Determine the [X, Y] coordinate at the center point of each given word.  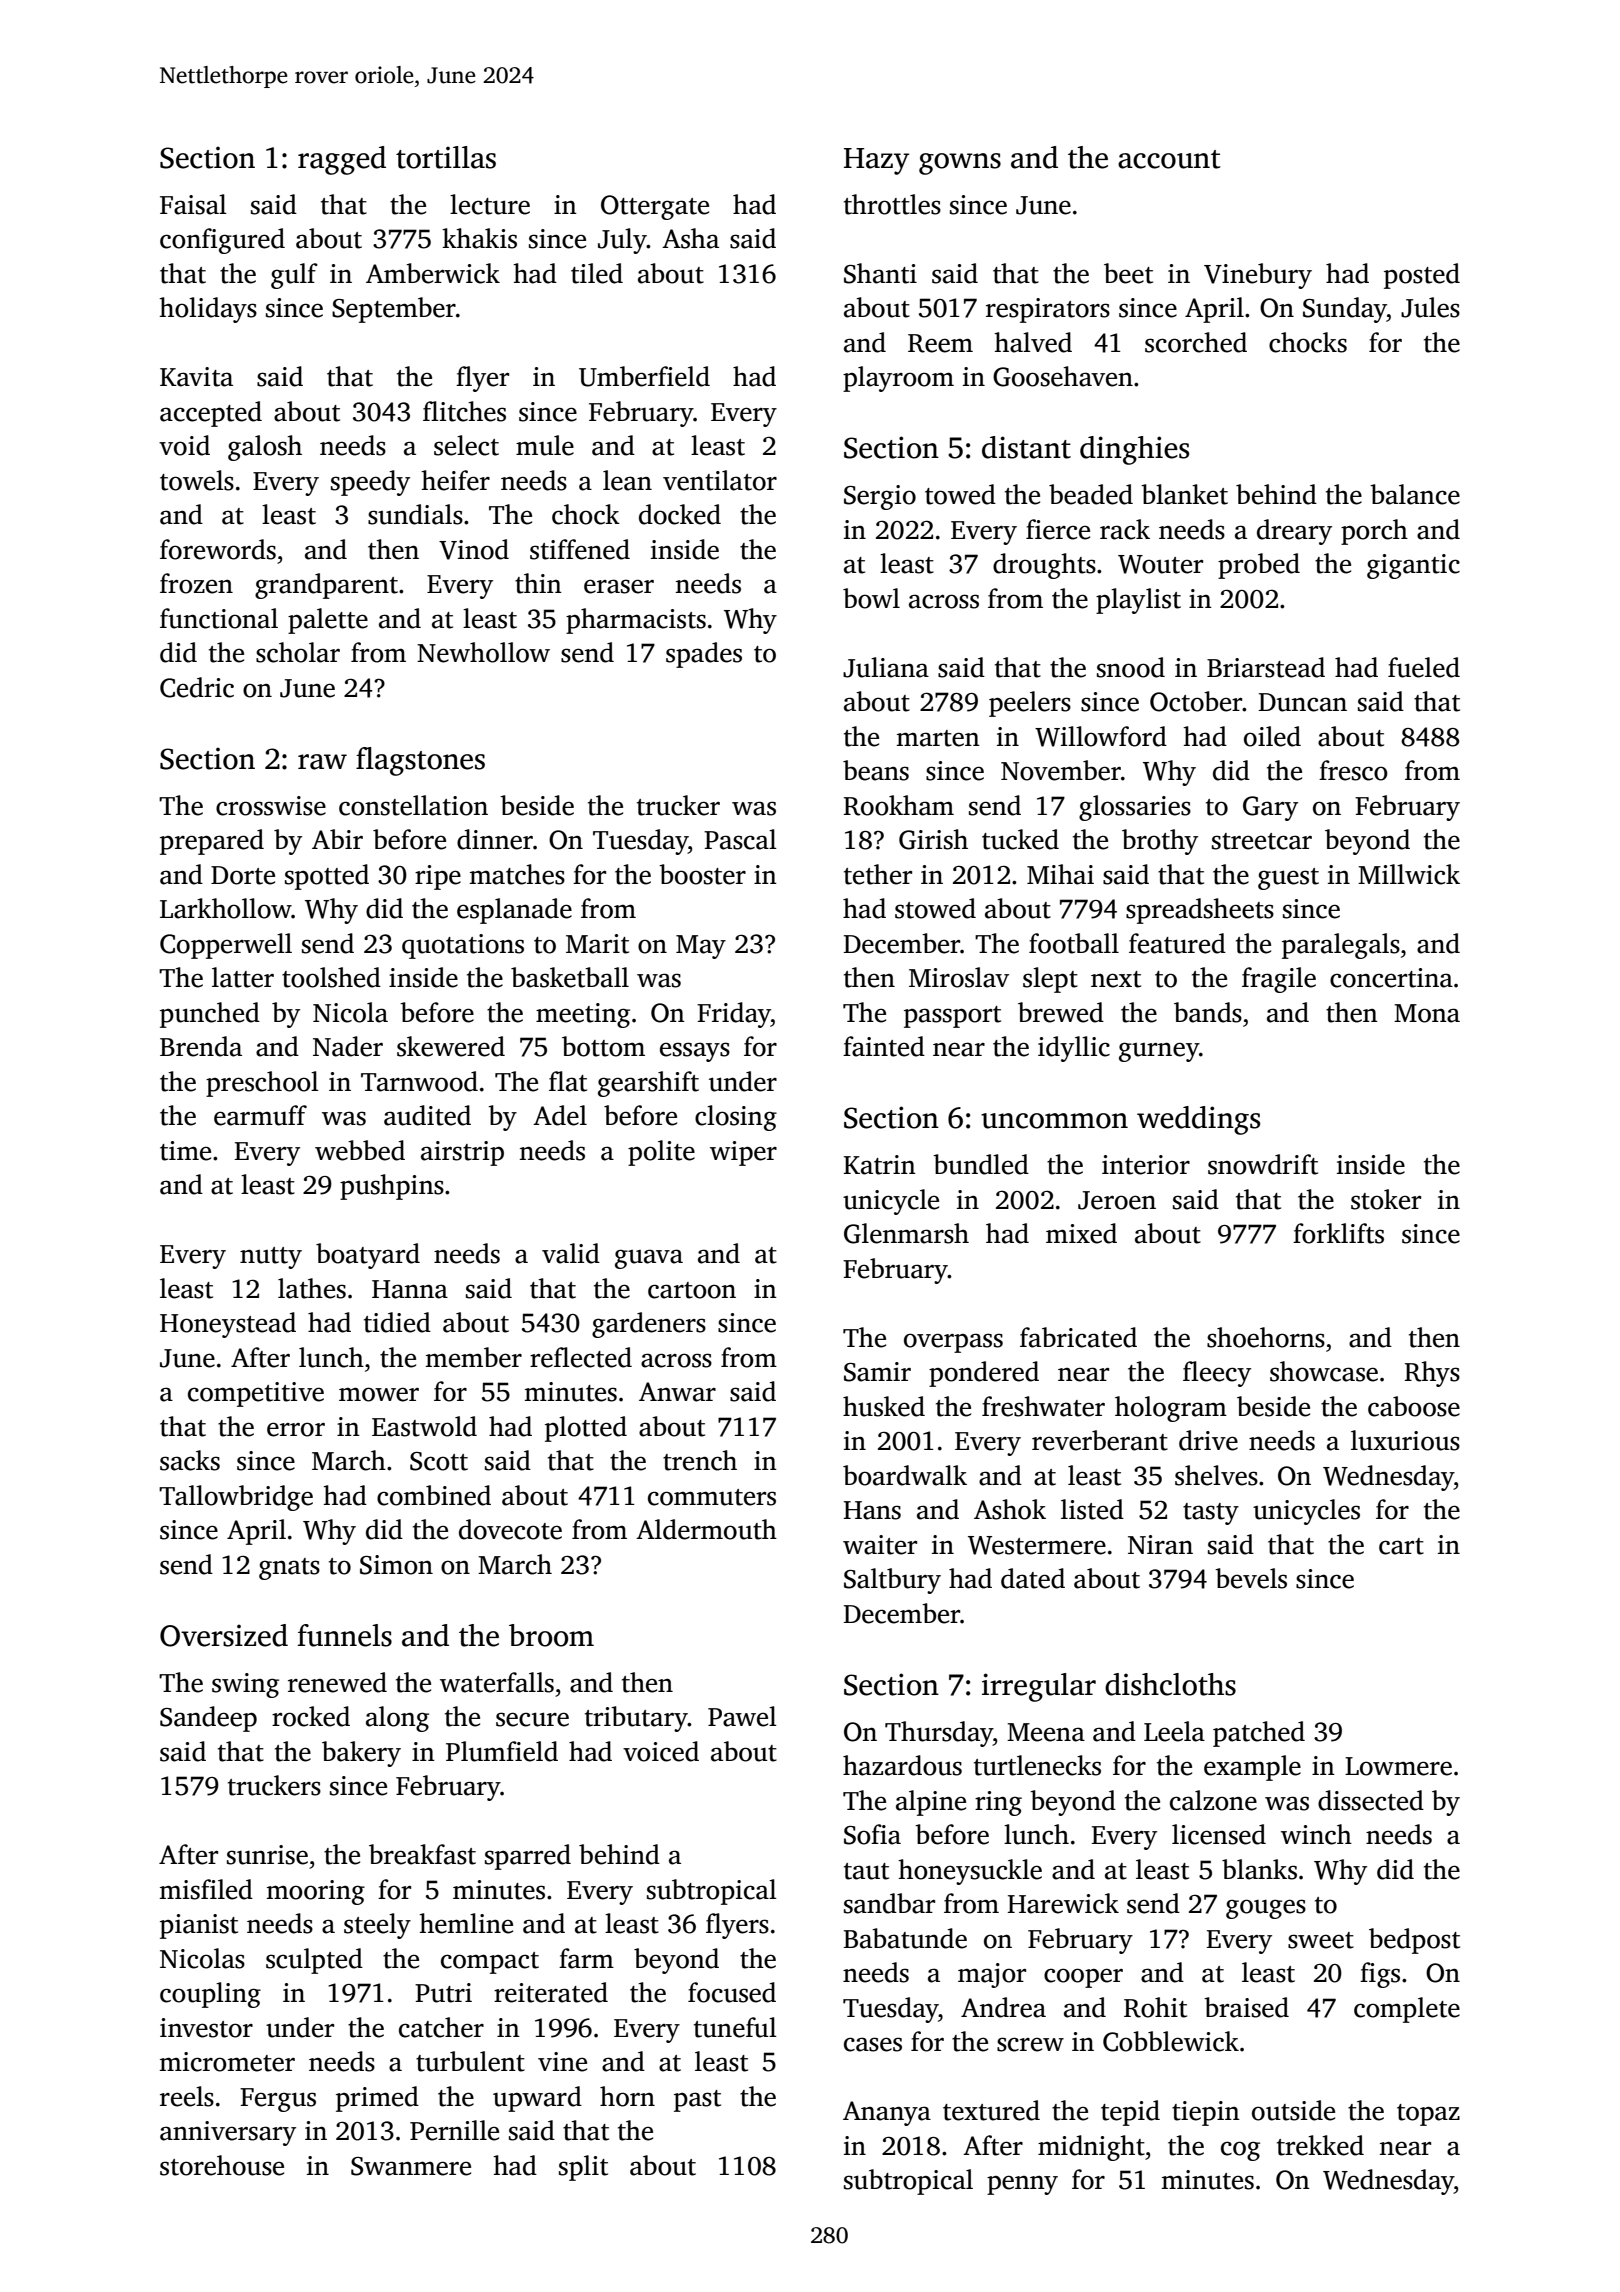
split [583, 2168]
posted [1422, 276]
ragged [342, 160]
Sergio [880, 497]
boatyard [368, 1256]
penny [1022, 2185]
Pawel [742, 1716]
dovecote [510, 1529]
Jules [1430, 307]
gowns [960, 164]
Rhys [1432, 1374]
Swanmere [411, 2166]
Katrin [880, 1165]
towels [197, 480]
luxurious [1405, 1440]
